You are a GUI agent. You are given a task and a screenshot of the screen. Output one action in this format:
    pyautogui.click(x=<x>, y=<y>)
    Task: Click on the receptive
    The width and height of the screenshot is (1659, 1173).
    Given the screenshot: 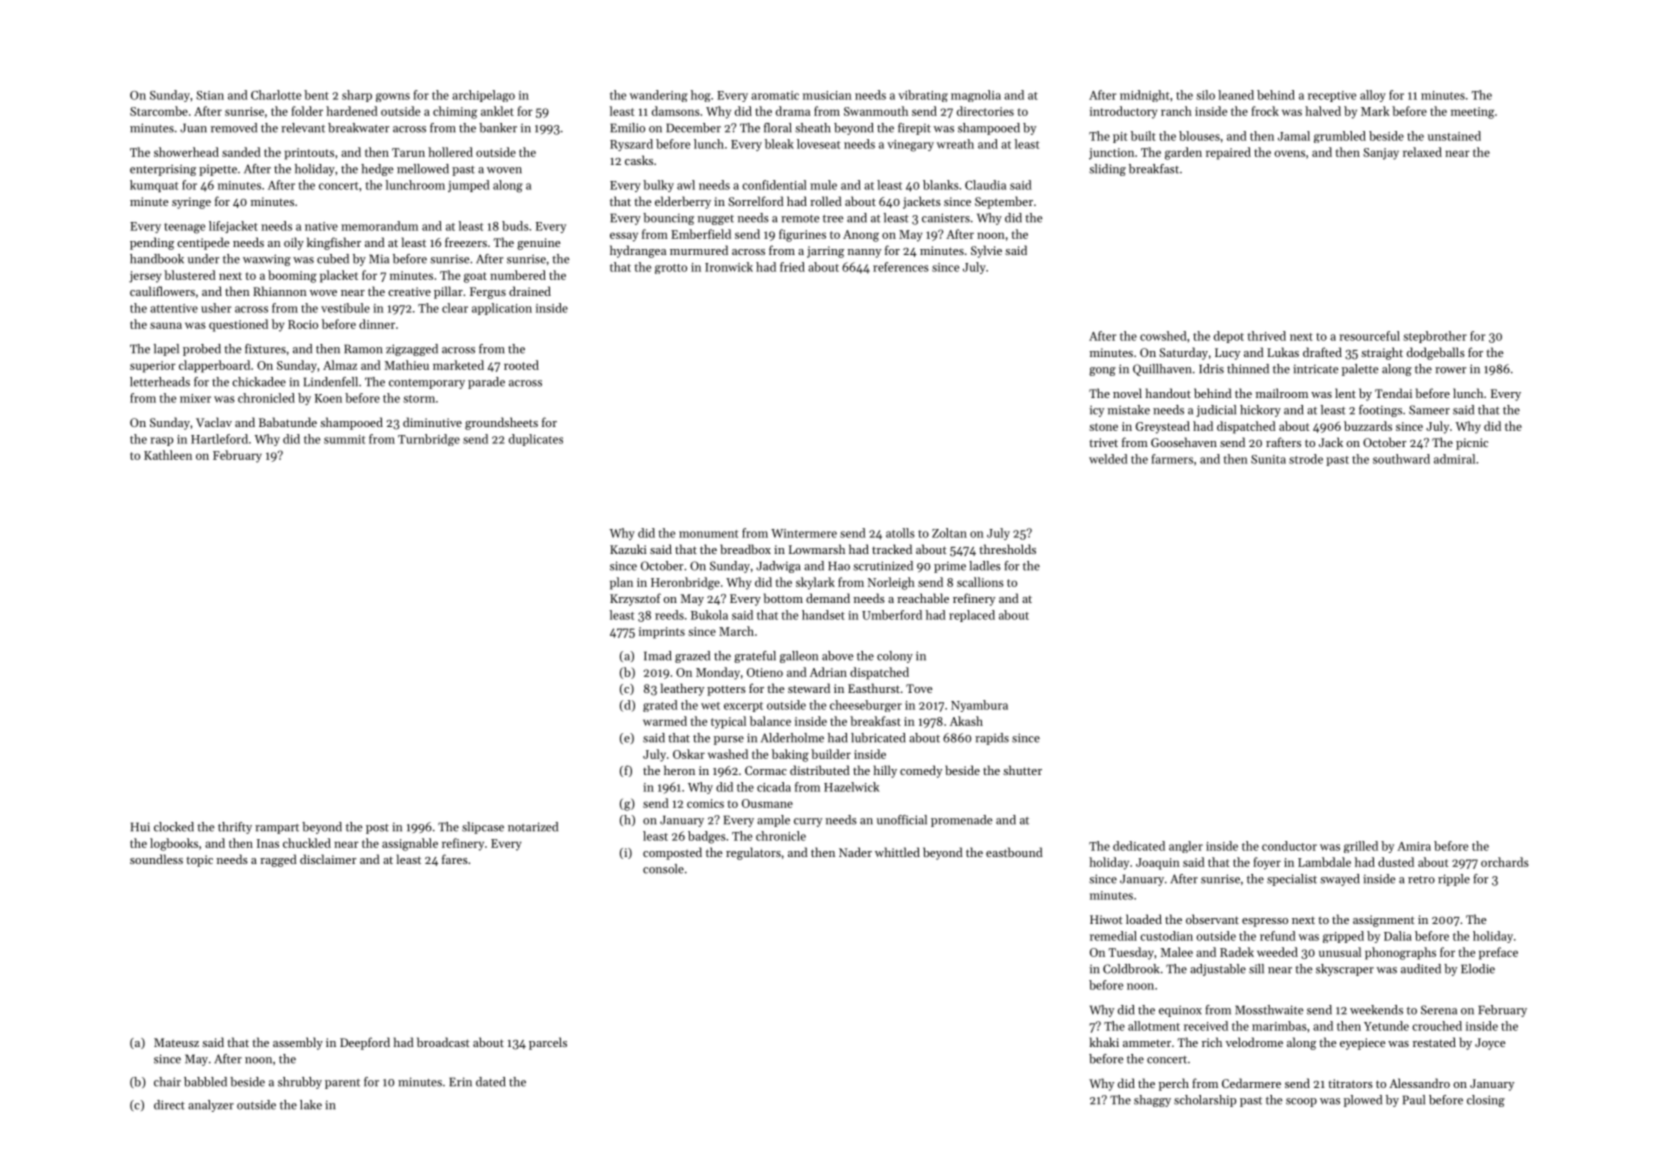 What is the action you would take?
    pyautogui.click(x=1332, y=96)
